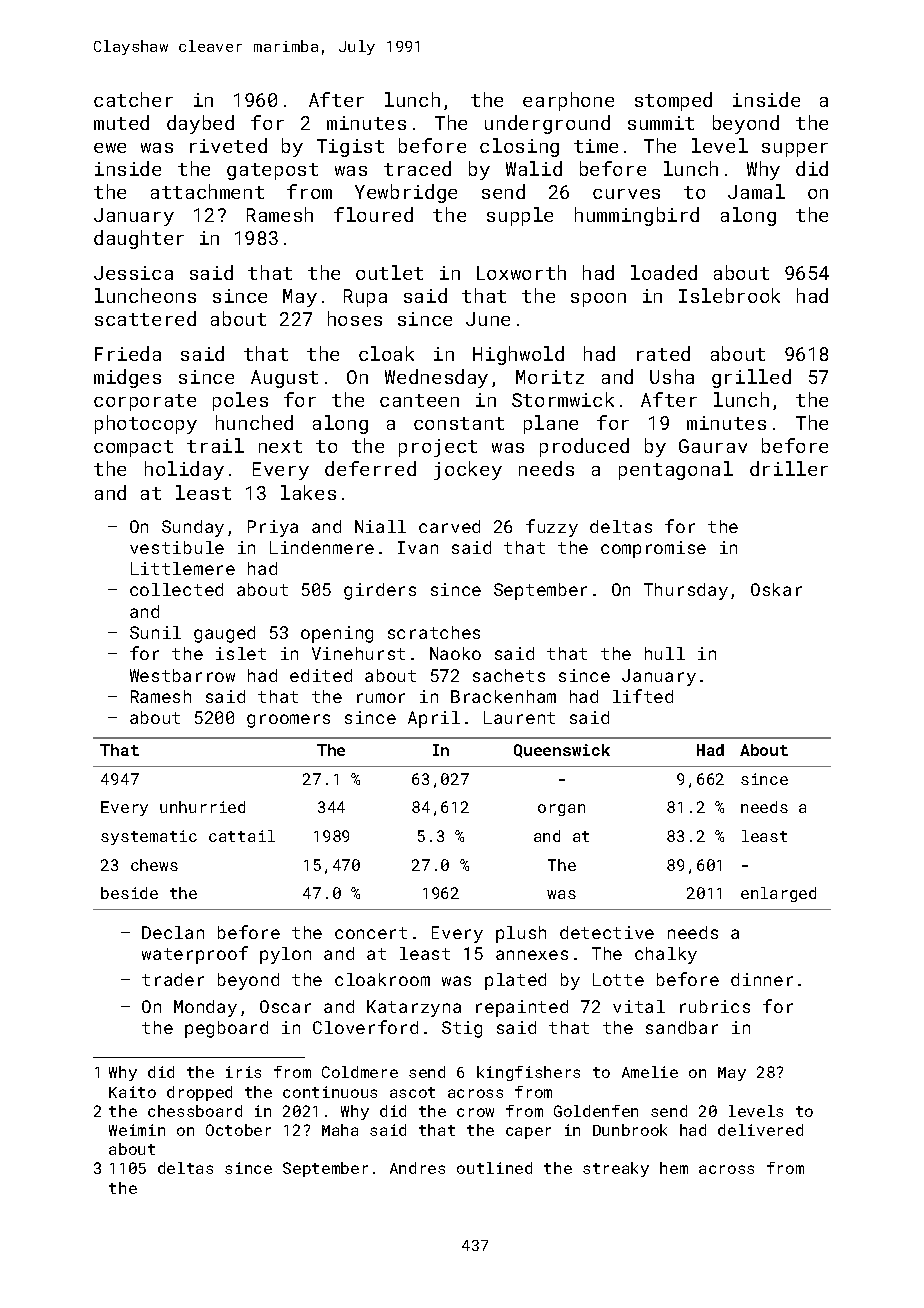 The width and height of the document is (924, 1308). What do you see at coordinates (760, 1130) in the document?
I see `delivered` at bounding box center [760, 1130].
